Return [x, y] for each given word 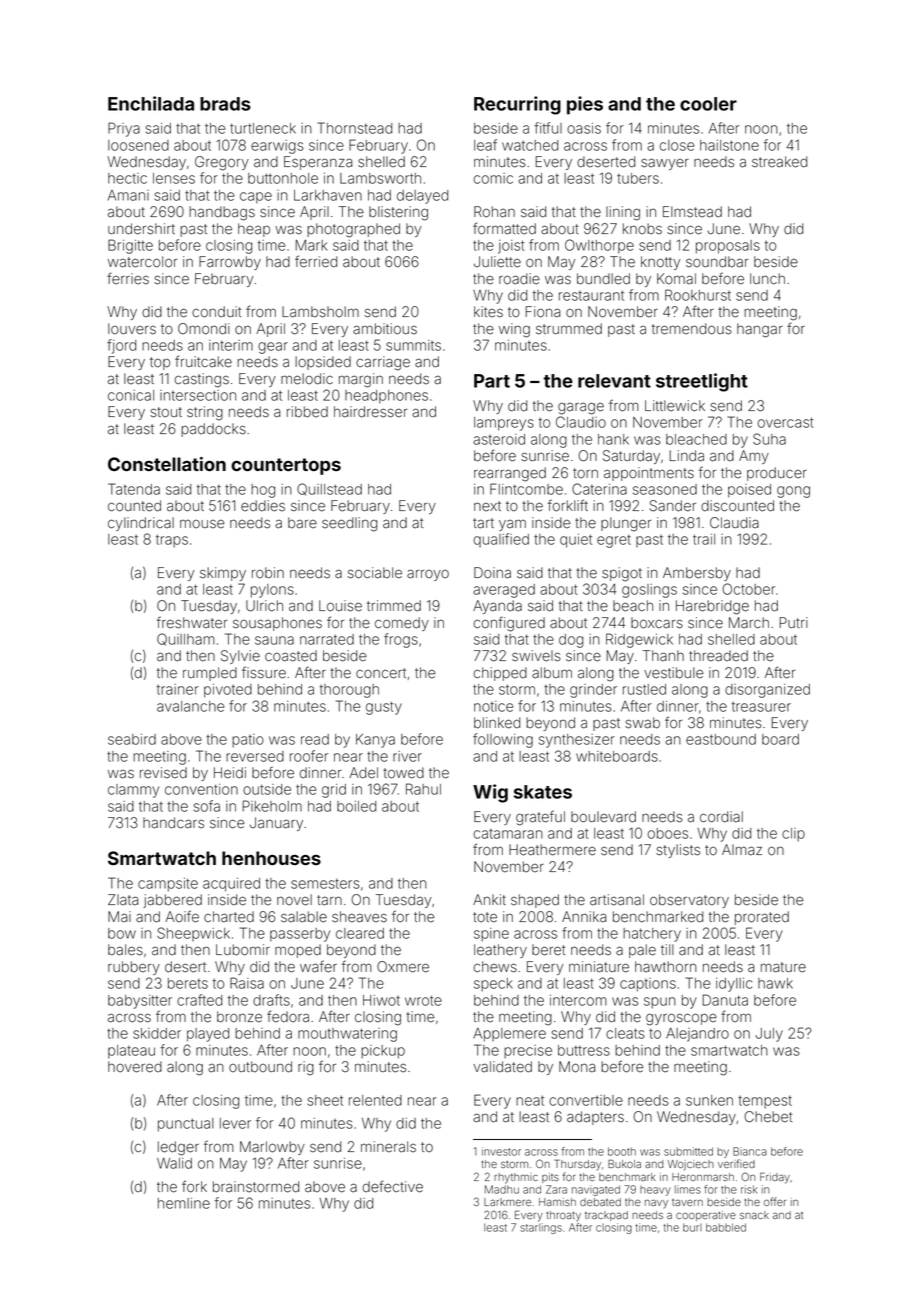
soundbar [717, 262]
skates [543, 792]
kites [488, 312]
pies [585, 105]
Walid [174, 1163]
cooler [708, 104]
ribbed [307, 412]
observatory [689, 901]
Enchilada [151, 103]
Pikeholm [272, 806]
